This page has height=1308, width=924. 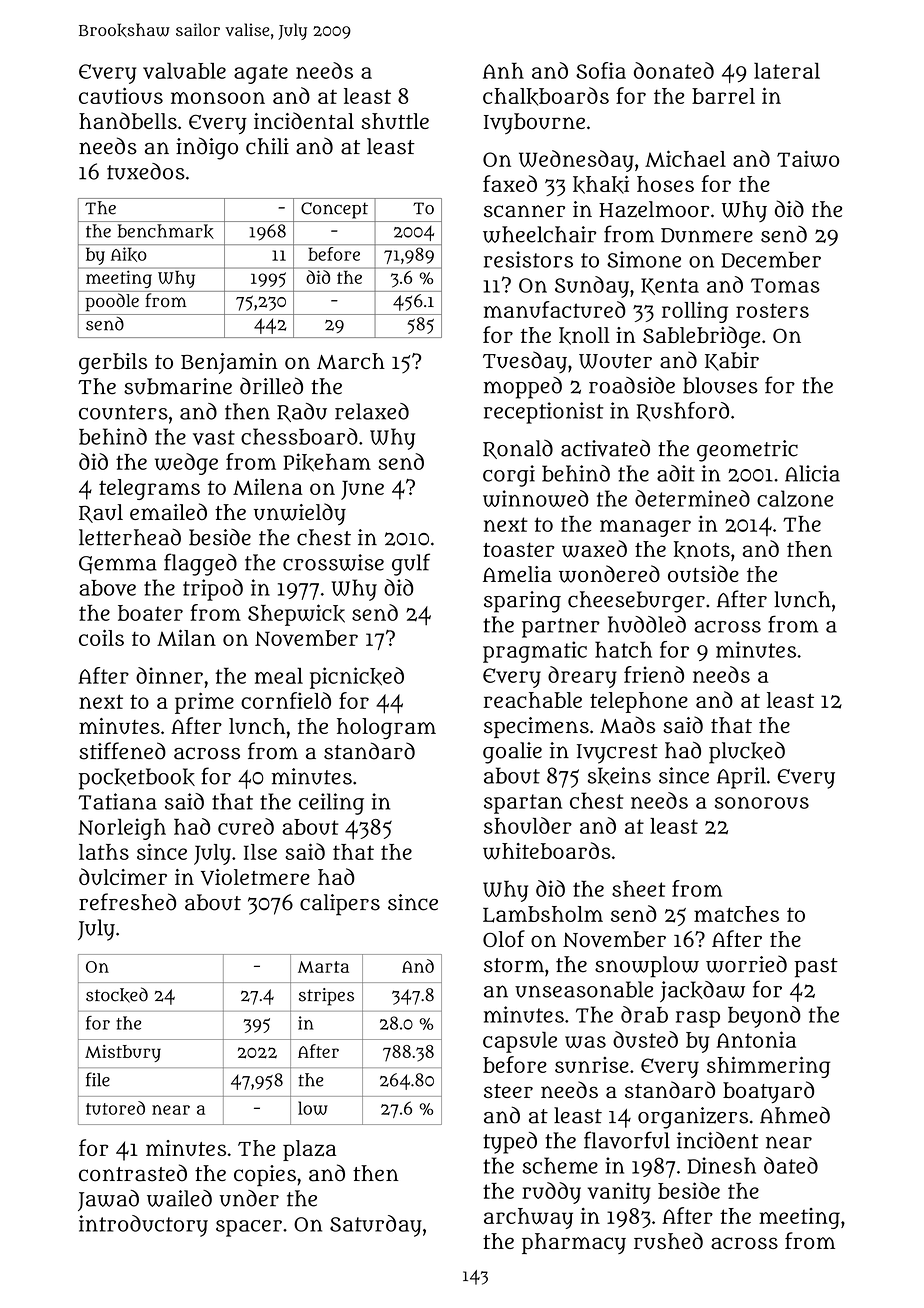 I want to click on geometric, so click(x=747, y=451).
